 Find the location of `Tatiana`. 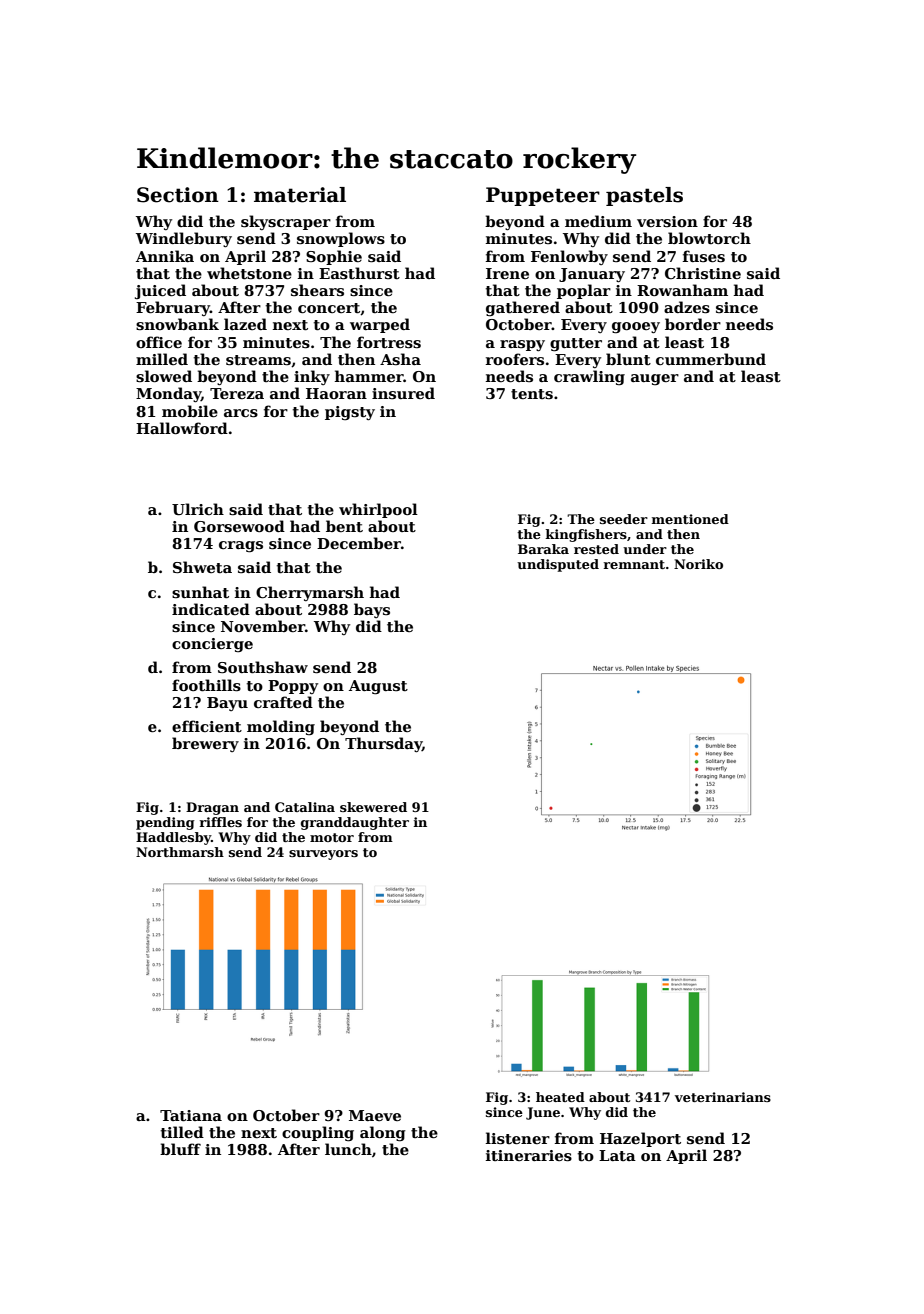

Tatiana is located at coordinates (191, 1115).
